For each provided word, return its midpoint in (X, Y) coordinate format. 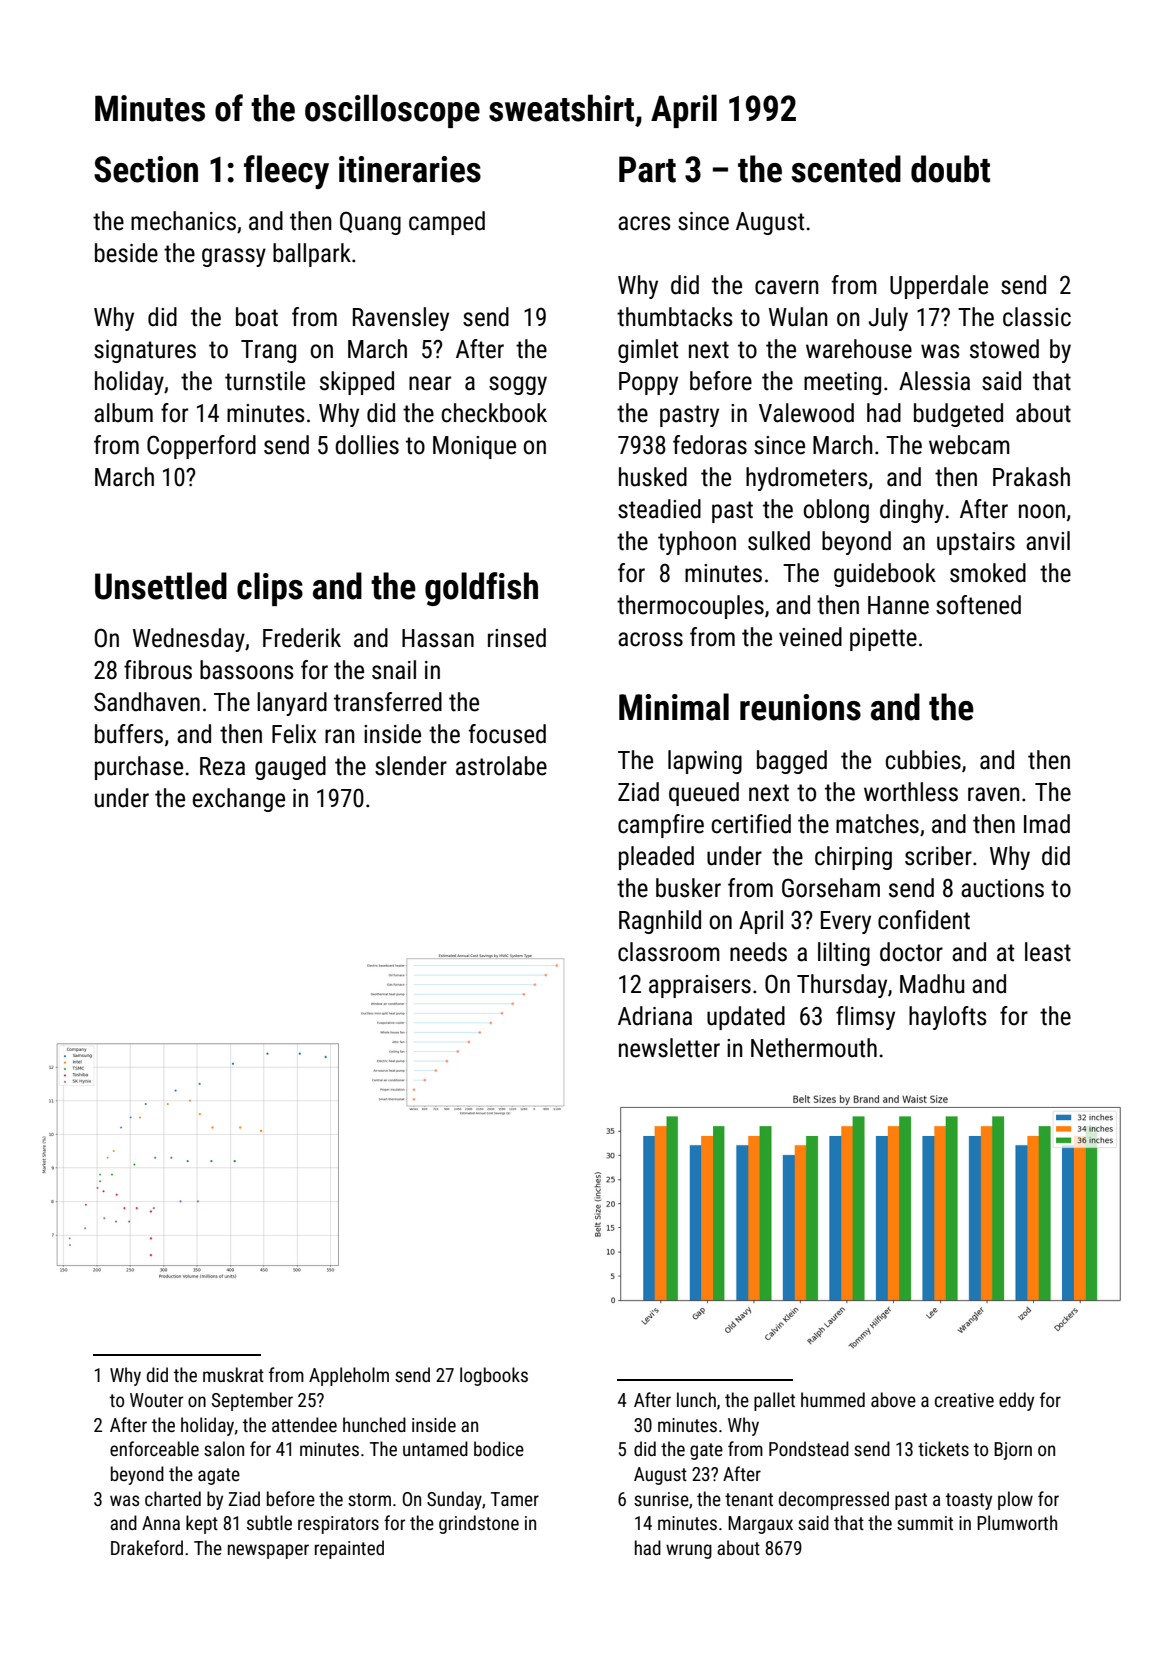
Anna (161, 1523)
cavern (787, 287)
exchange (239, 800)
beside (126, 253)
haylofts (948, 1018)
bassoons (247, 670)
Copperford (201, 447)
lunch (696, 1399)
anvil (1048, 541)
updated (746, 1018)
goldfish (481, 589)
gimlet (648, 351)
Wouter (156, 1400)
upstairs (976, 543)
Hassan (438, 638)
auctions (1002, 888)
